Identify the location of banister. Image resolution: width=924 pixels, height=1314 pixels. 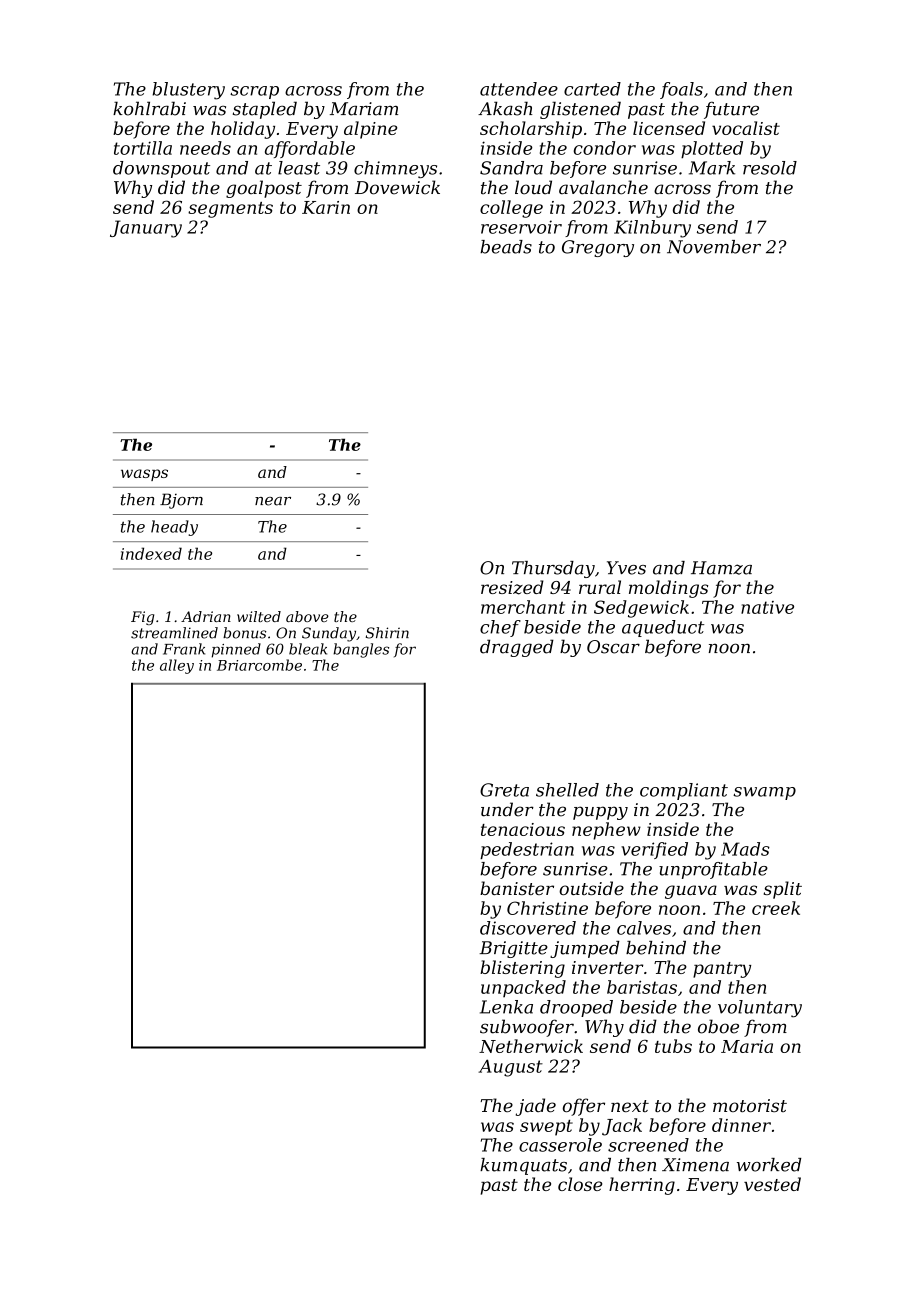
(517, 888).
